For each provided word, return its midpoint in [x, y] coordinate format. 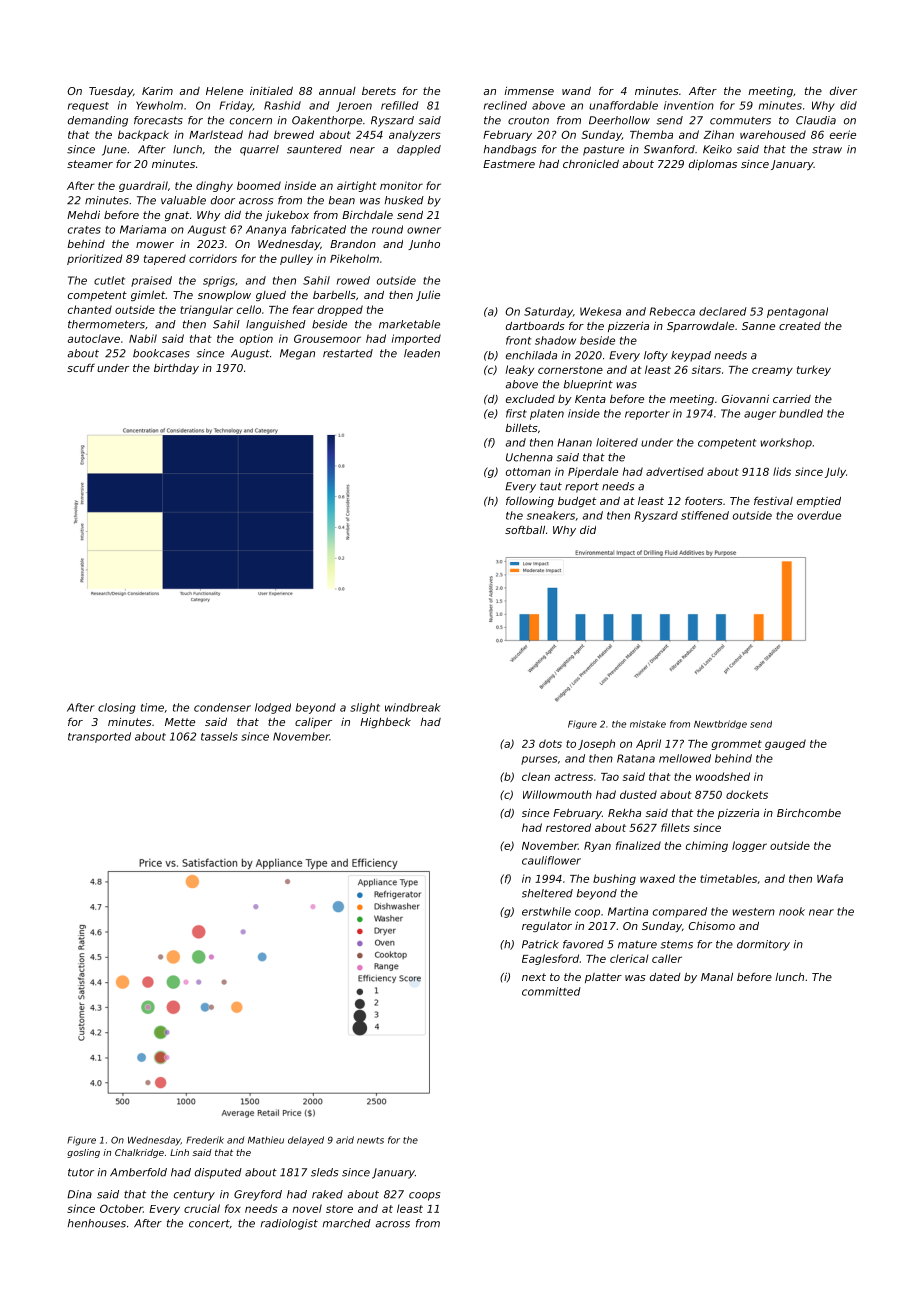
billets [521, 428]
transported [99, 737]
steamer [90, 164]
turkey [814, 370]
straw [827, 149]
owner [424, 230]
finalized [638, 845]
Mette [180, 722]
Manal [717, 977]
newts [370, 1140]
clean [536, 776]
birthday [176, 368]
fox [233, 1208]
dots [550, 743]
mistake [648, 724]
